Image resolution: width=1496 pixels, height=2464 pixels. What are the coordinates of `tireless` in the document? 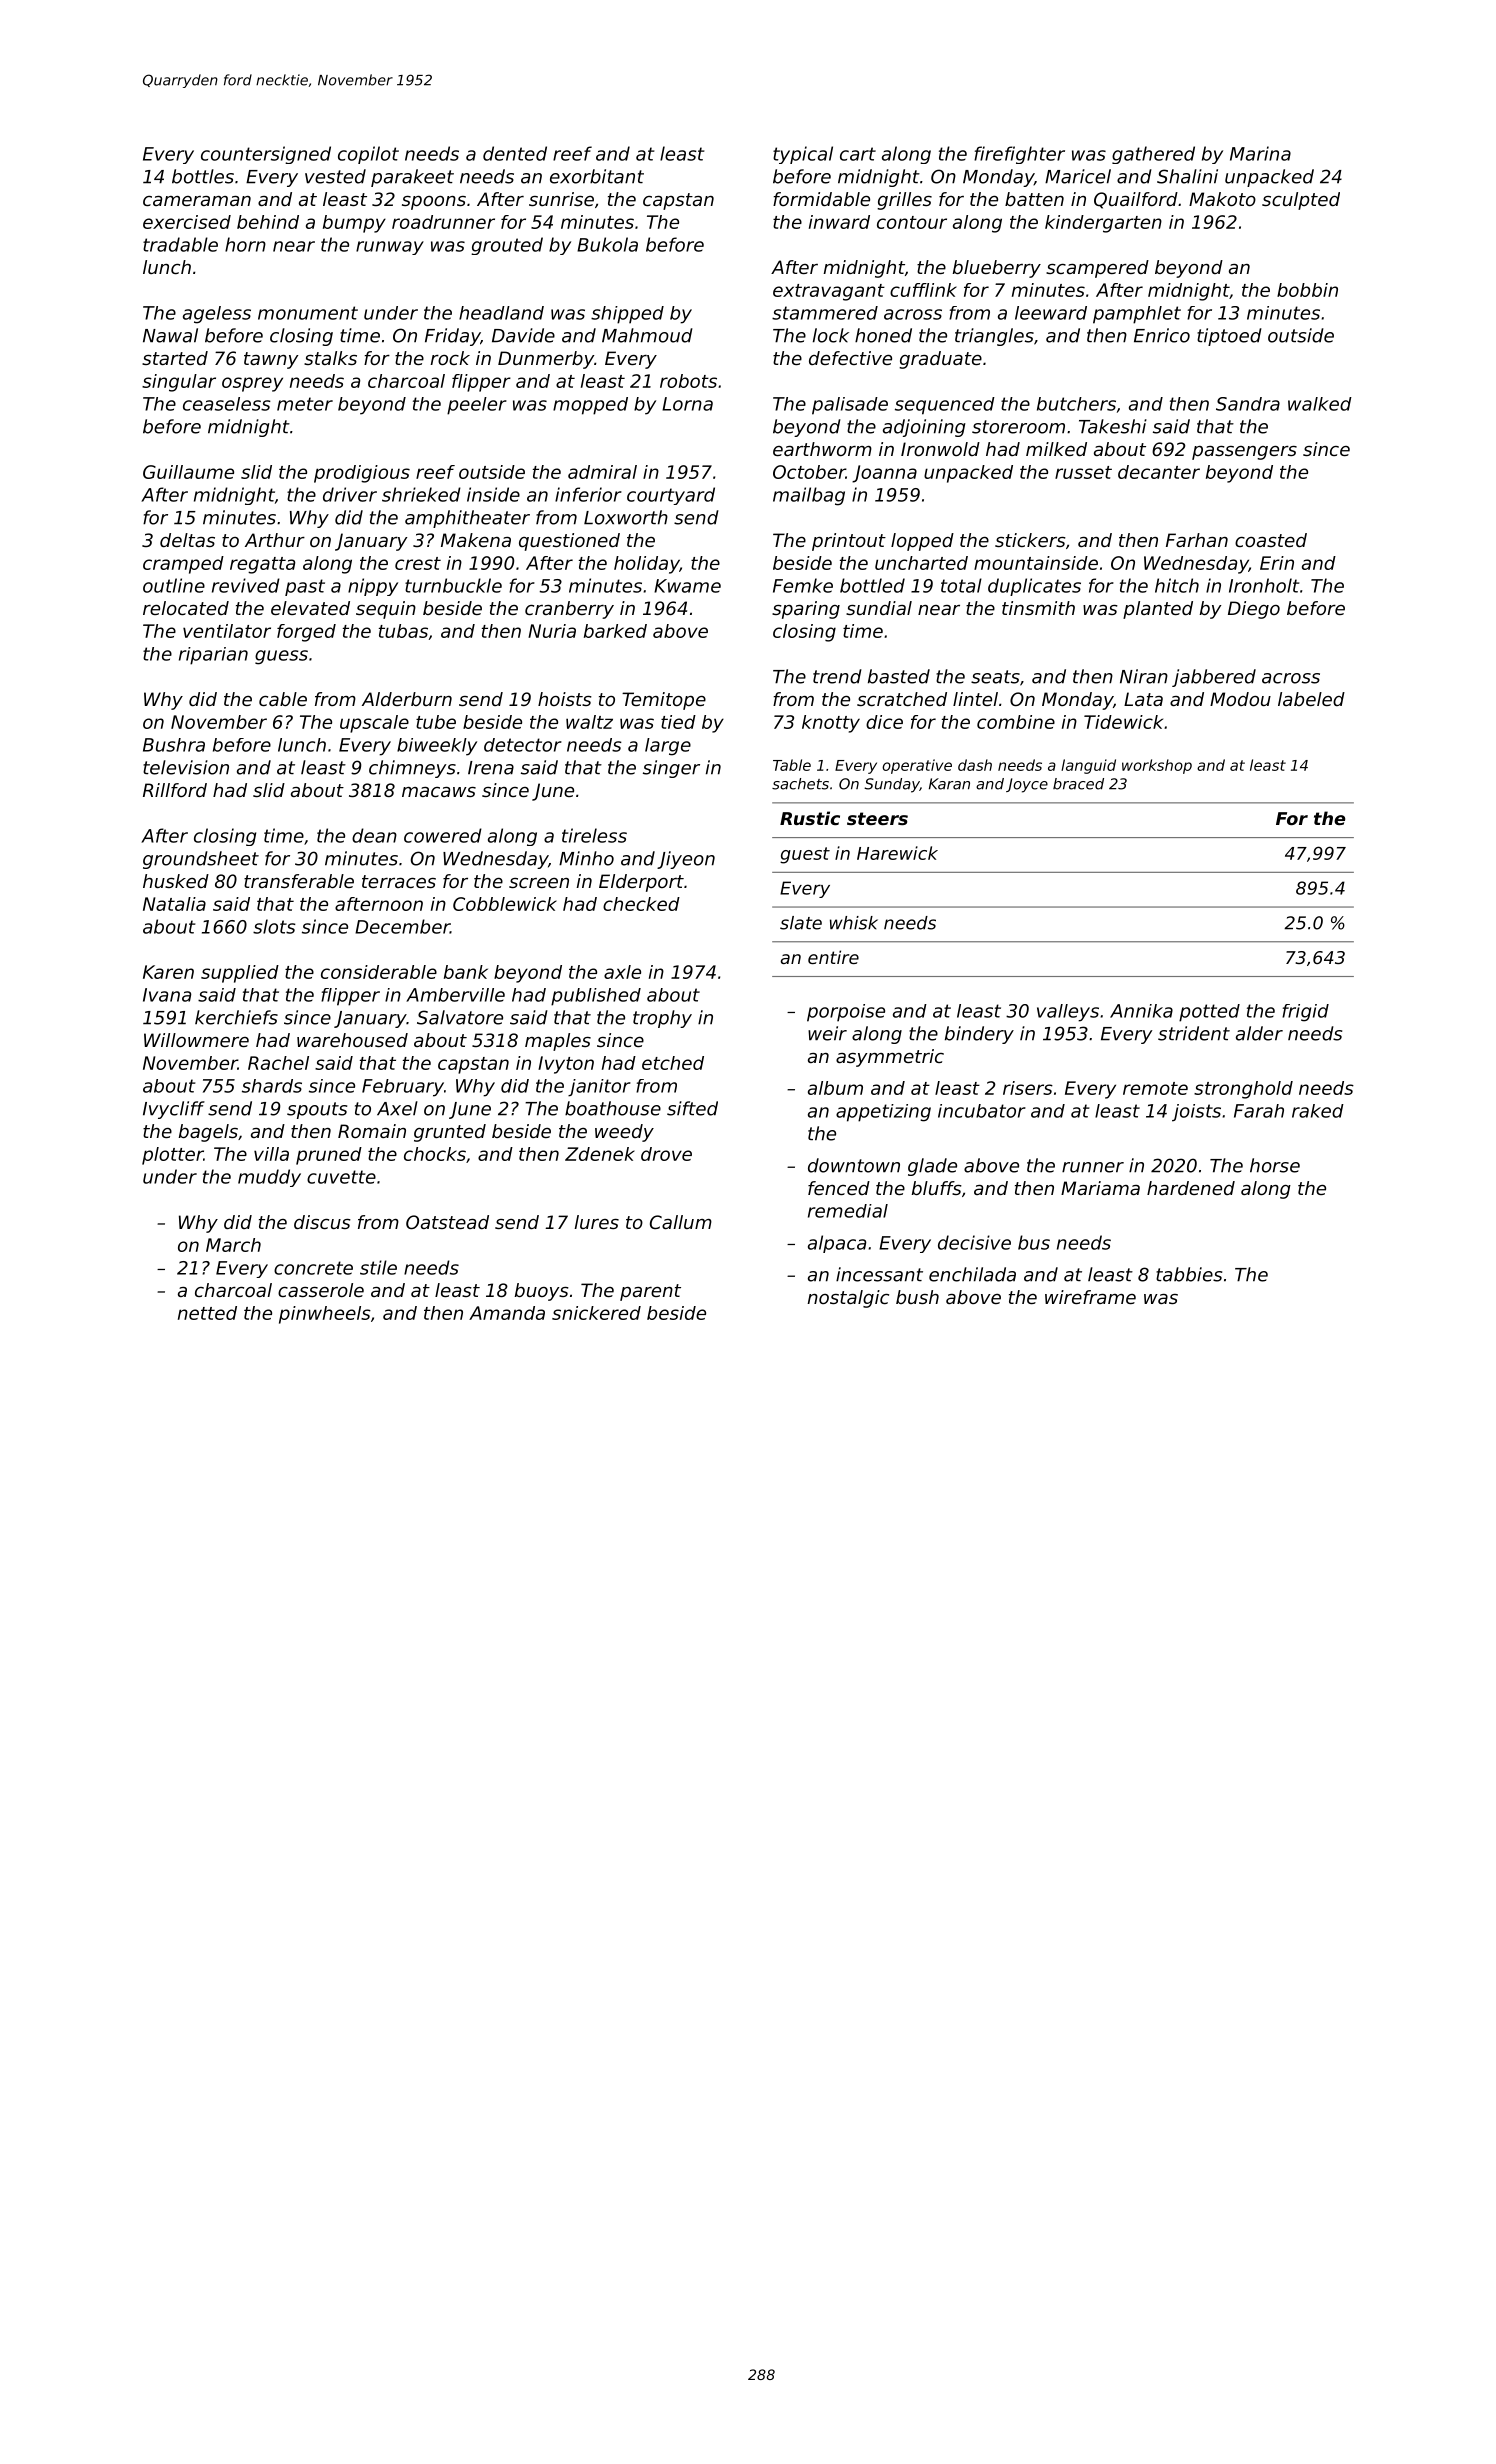 It's located at (594, 835).
